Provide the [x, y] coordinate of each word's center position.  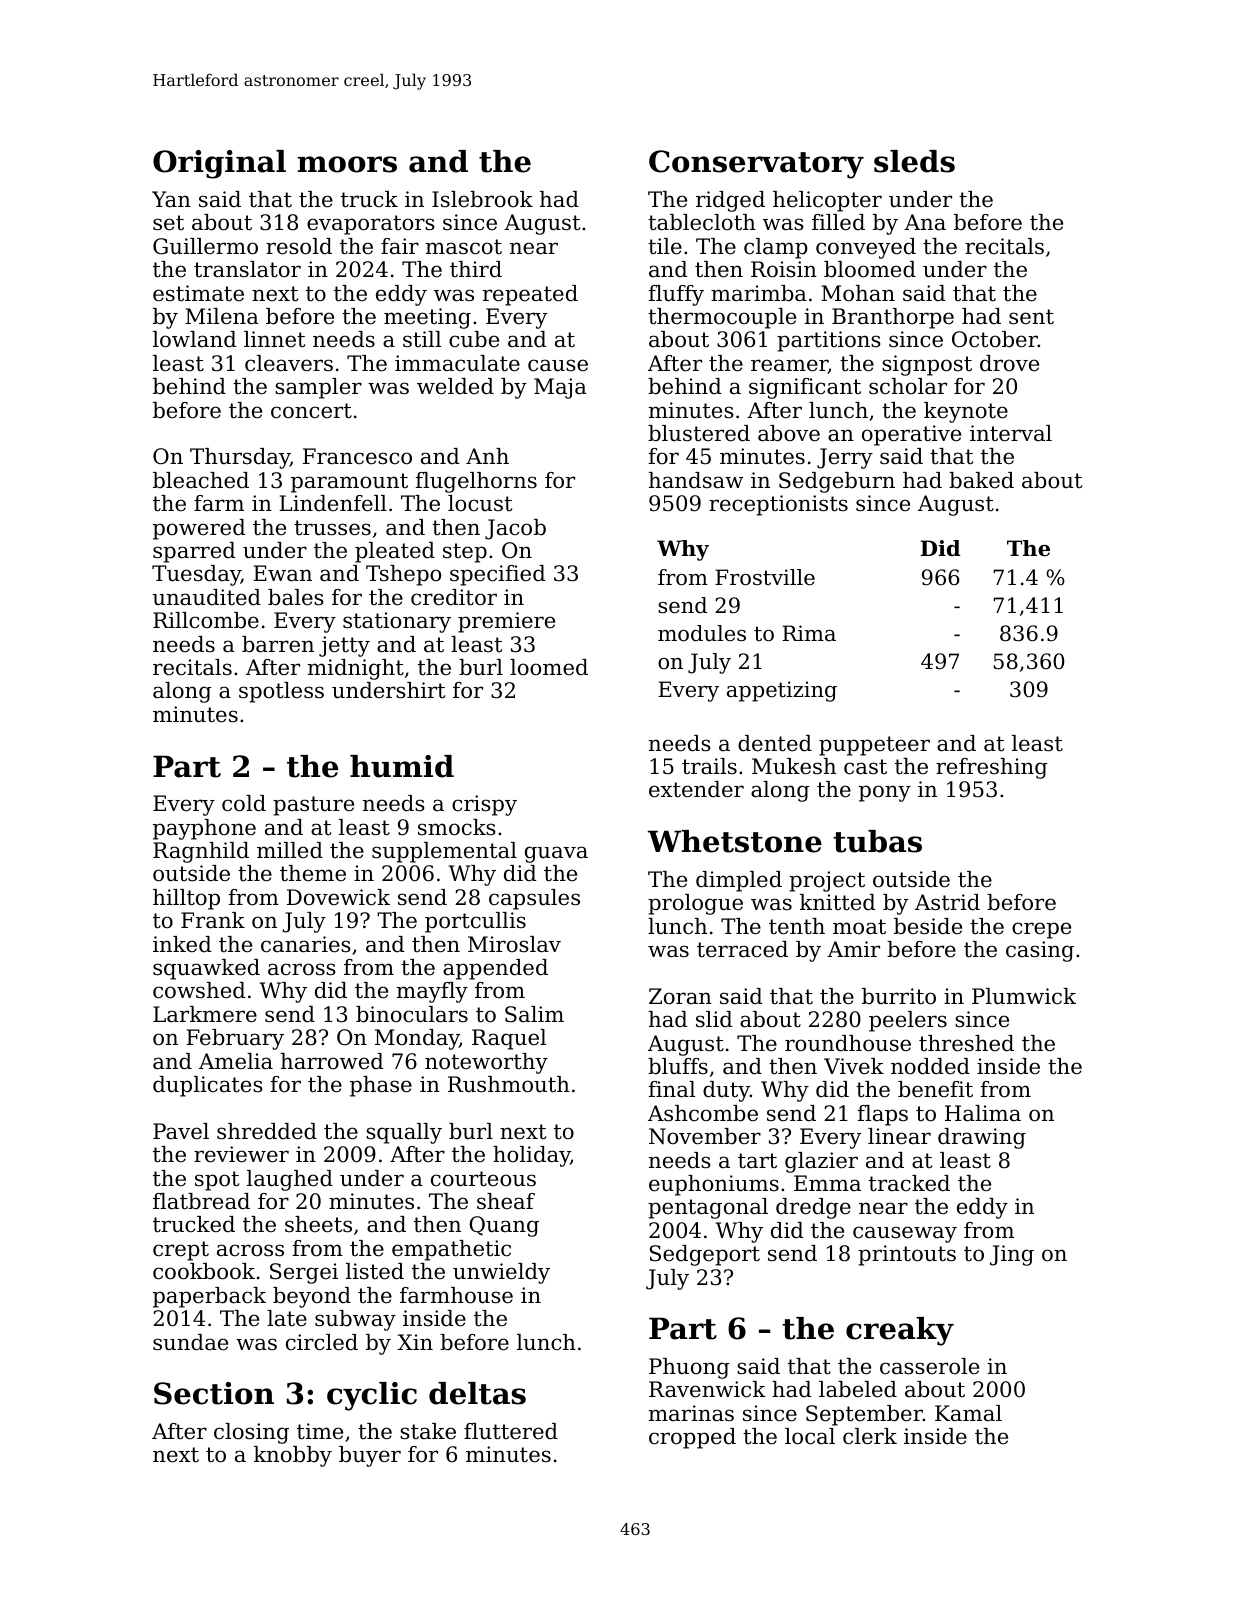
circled [322, 1342]
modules [702, 633]
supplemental [444, 852]
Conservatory [756, 164]
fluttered [511, 1431]
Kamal [968, 1413]
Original [219, 164]
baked [981, 480]
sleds [914, 161]
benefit [935, 1089]
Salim [534, 1014]
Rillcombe [206, 620]
